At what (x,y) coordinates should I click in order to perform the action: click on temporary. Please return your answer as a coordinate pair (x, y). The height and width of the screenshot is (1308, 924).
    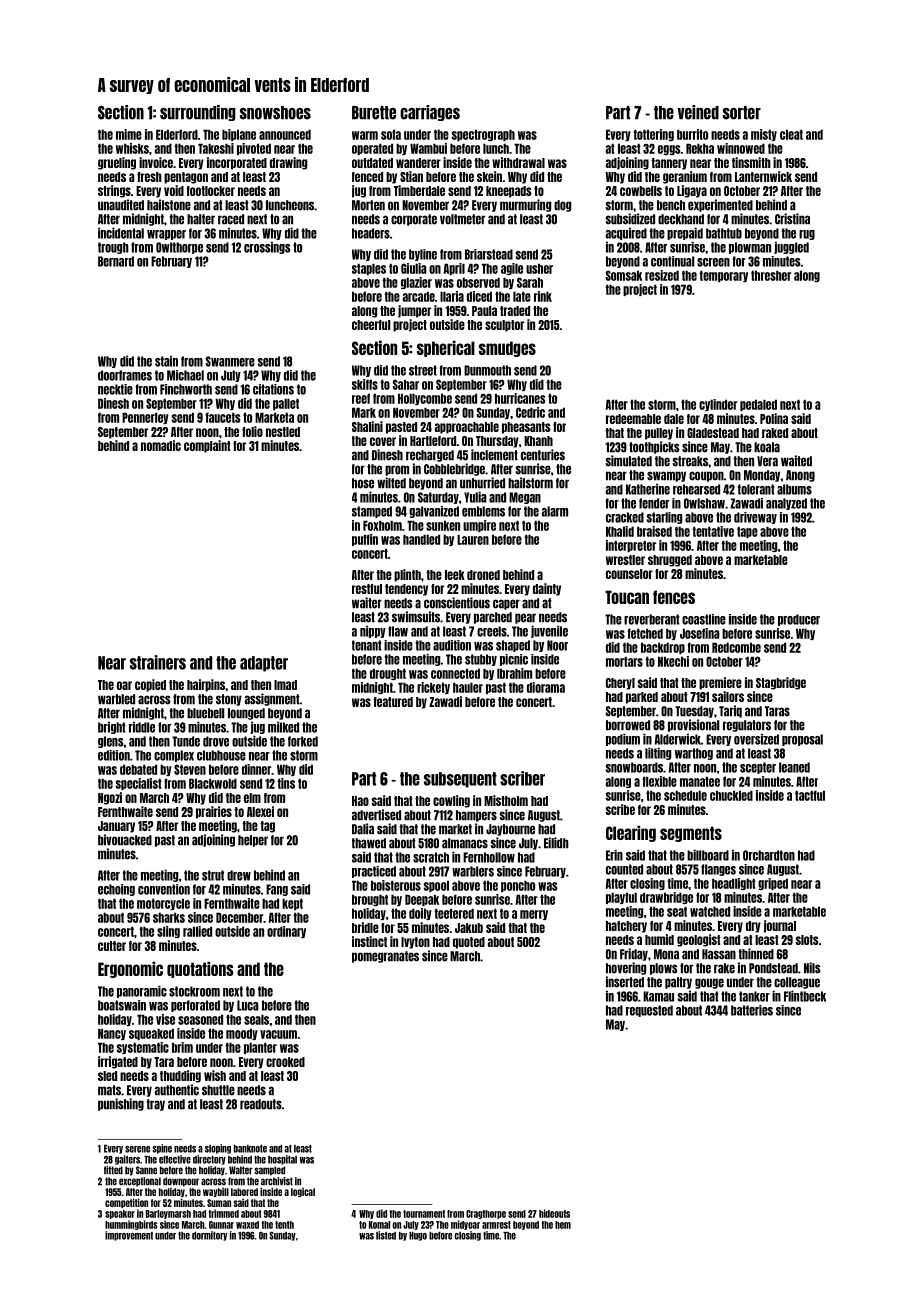
    Looking at the image, I should click on (723, 276).
